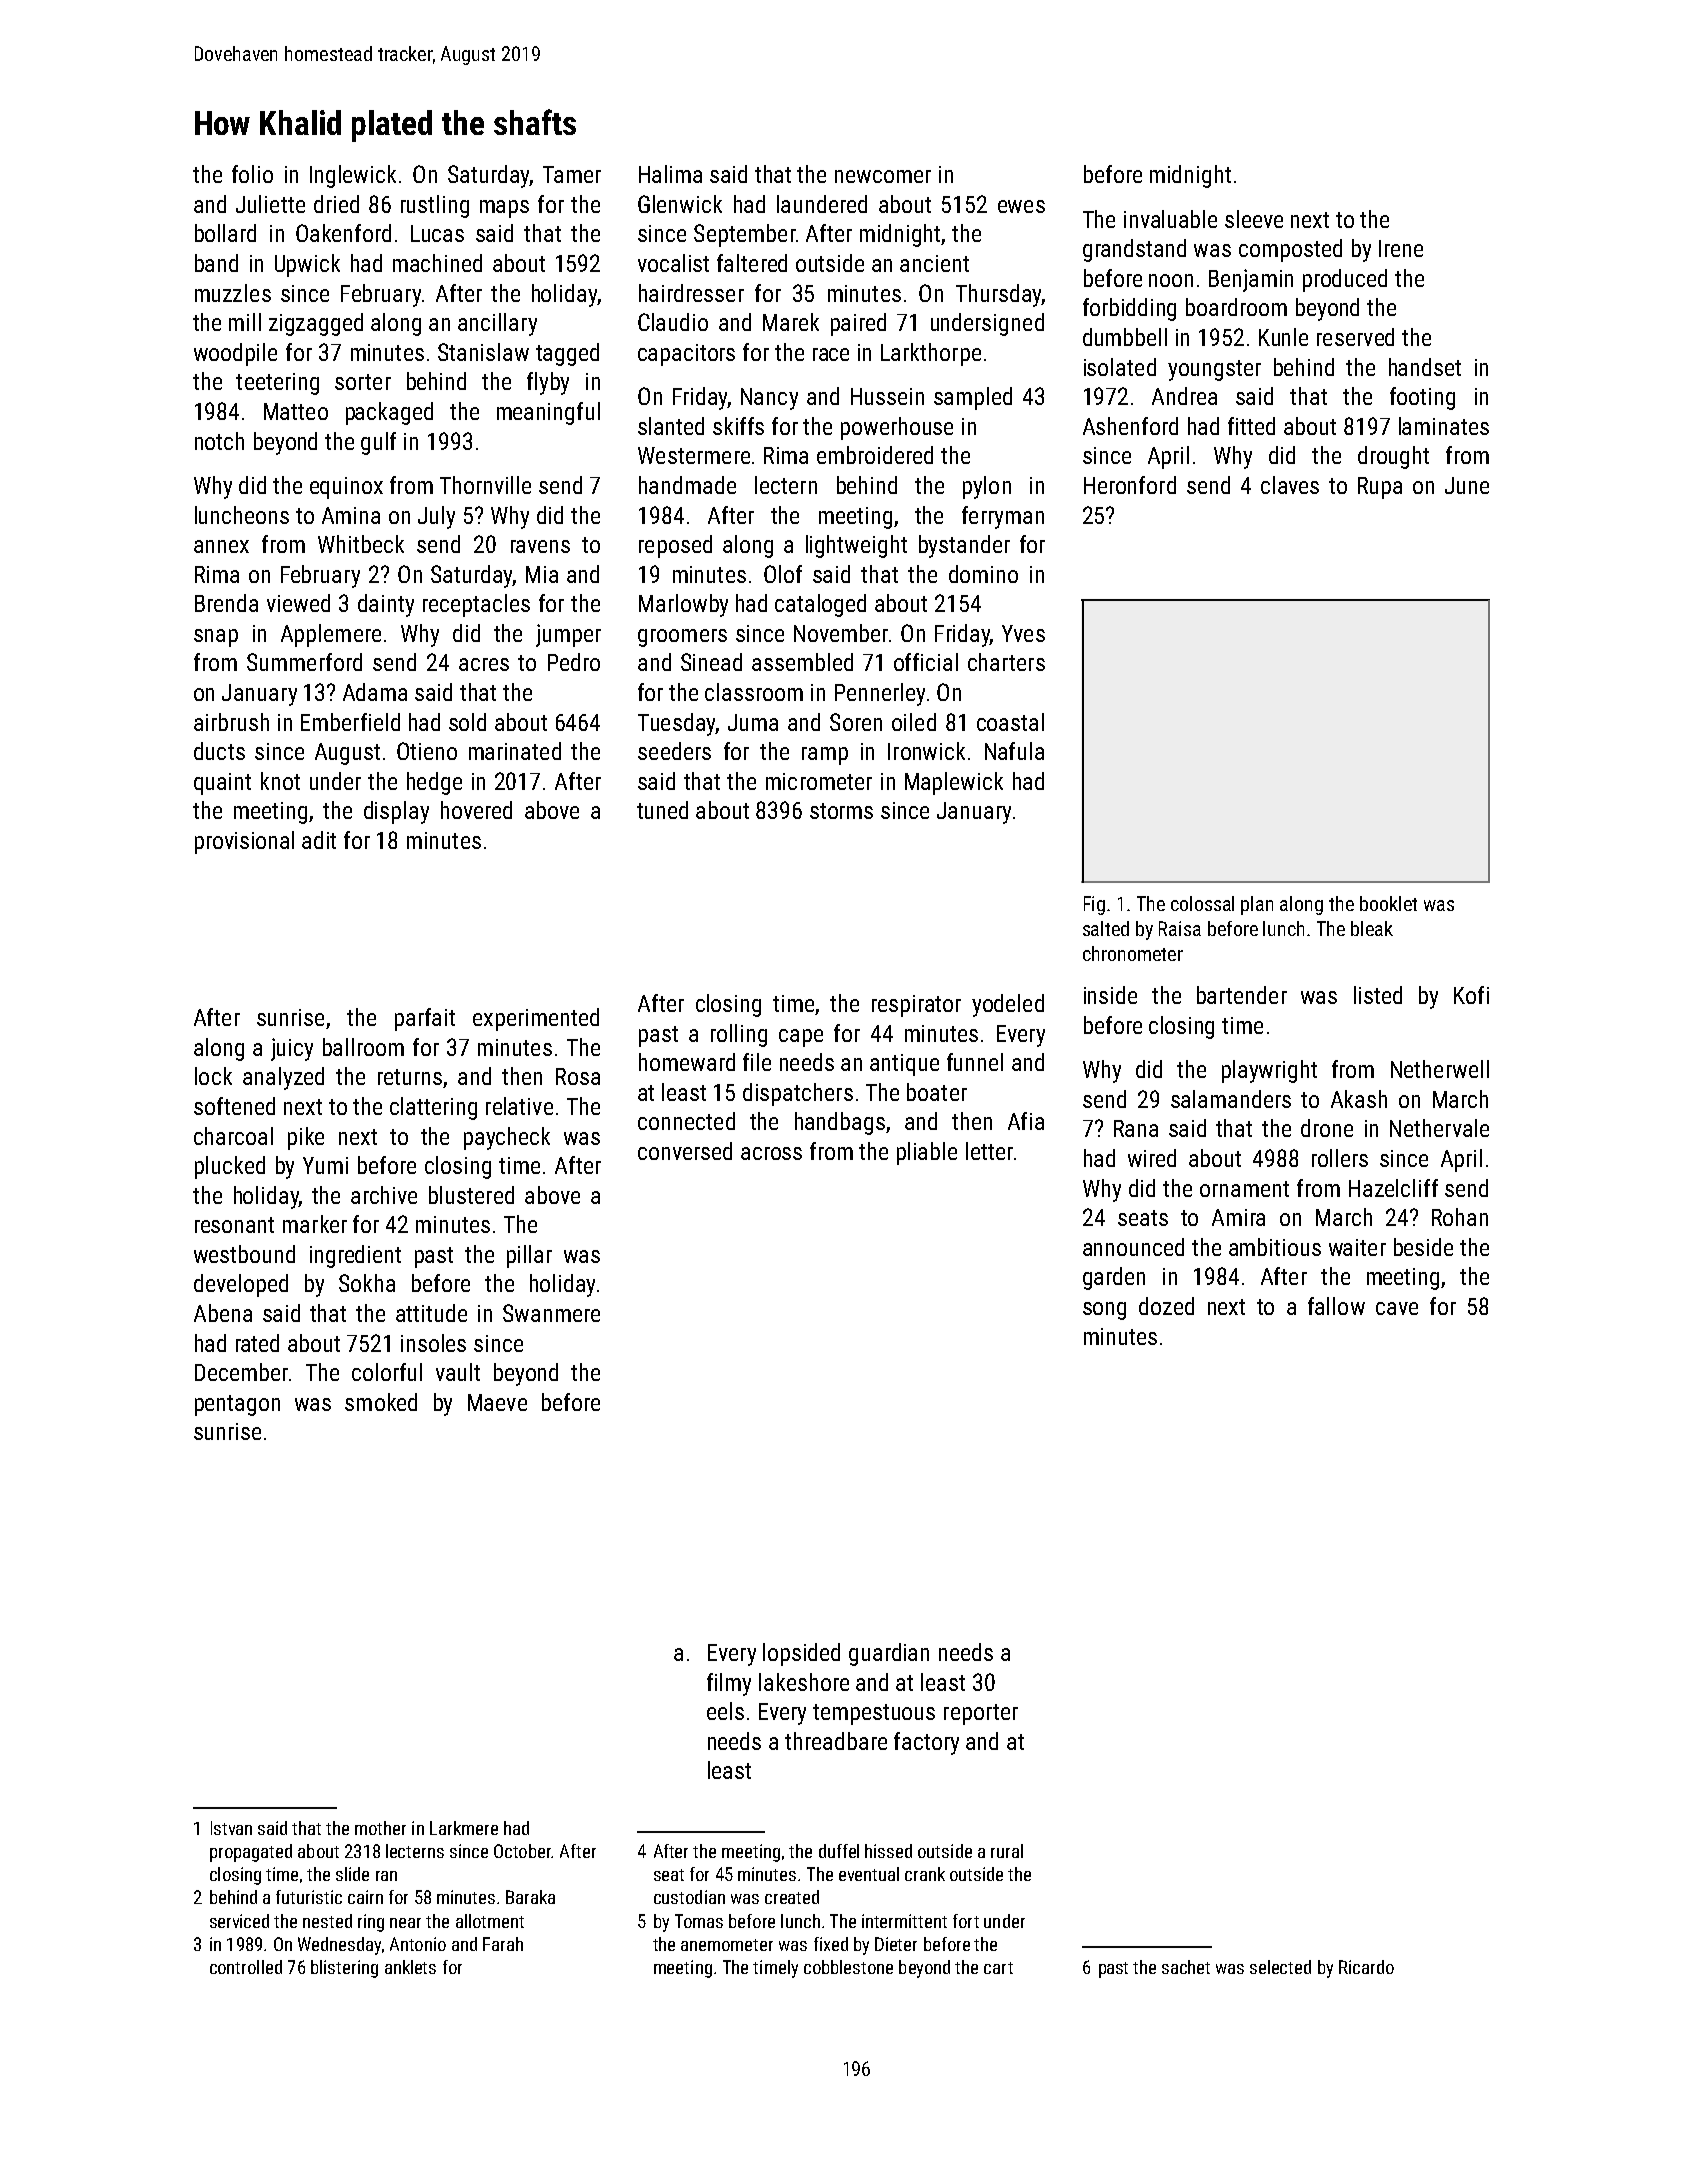 The width and height of the screenshot is (1683, 2178). I want to click on Swanmere, so click(551, 1313).
